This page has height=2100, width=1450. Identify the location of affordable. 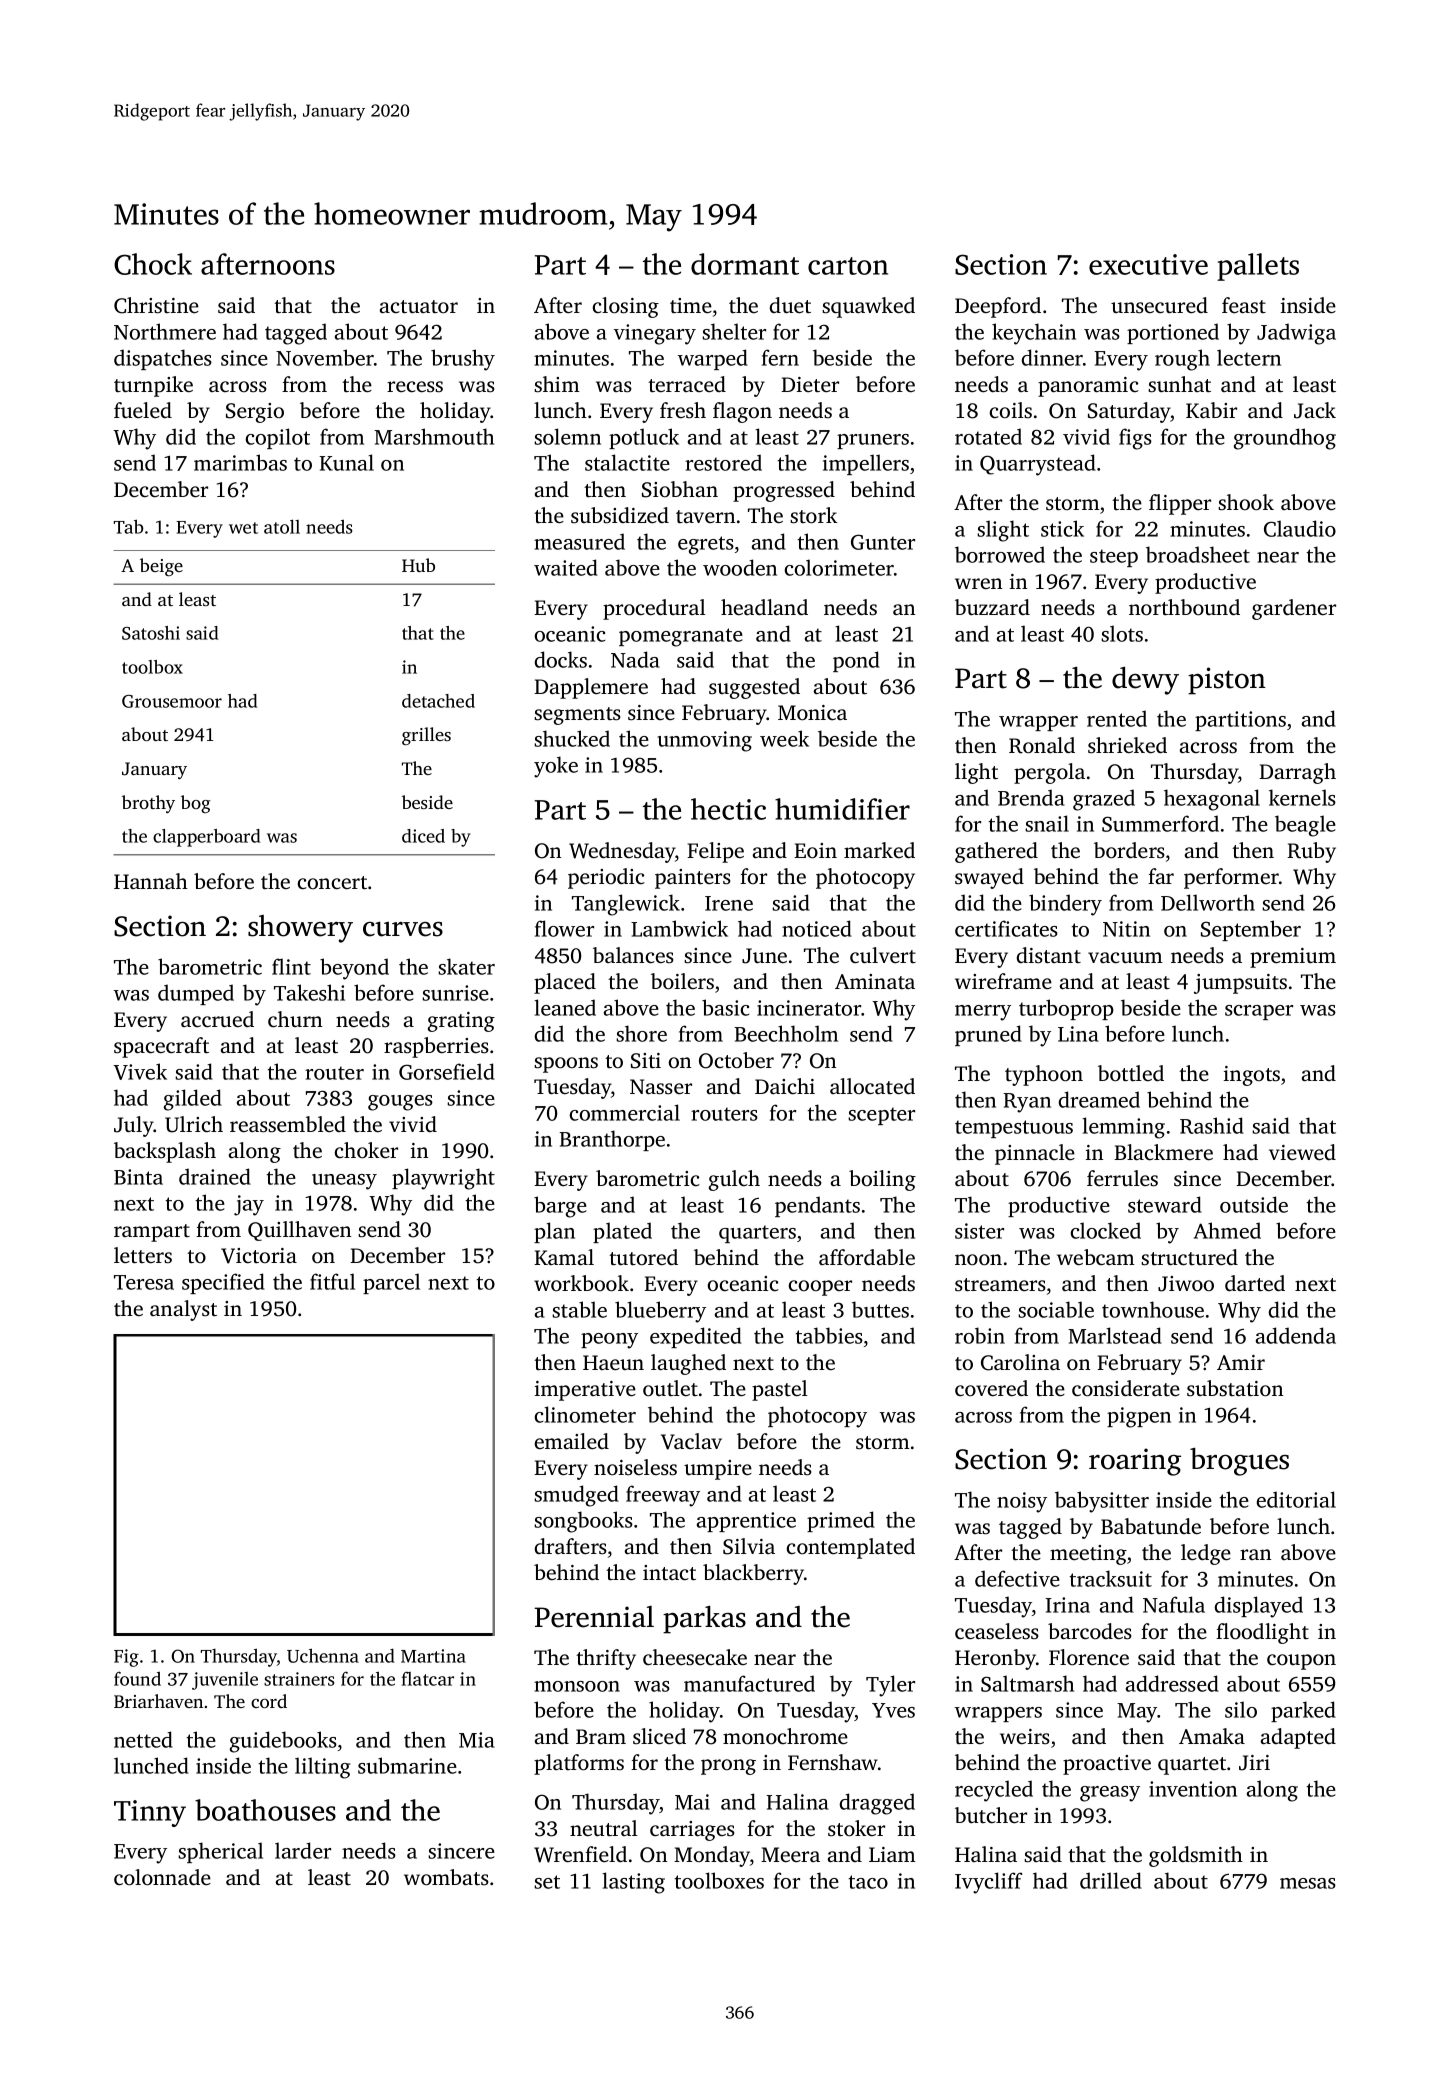
(867, 1257).
